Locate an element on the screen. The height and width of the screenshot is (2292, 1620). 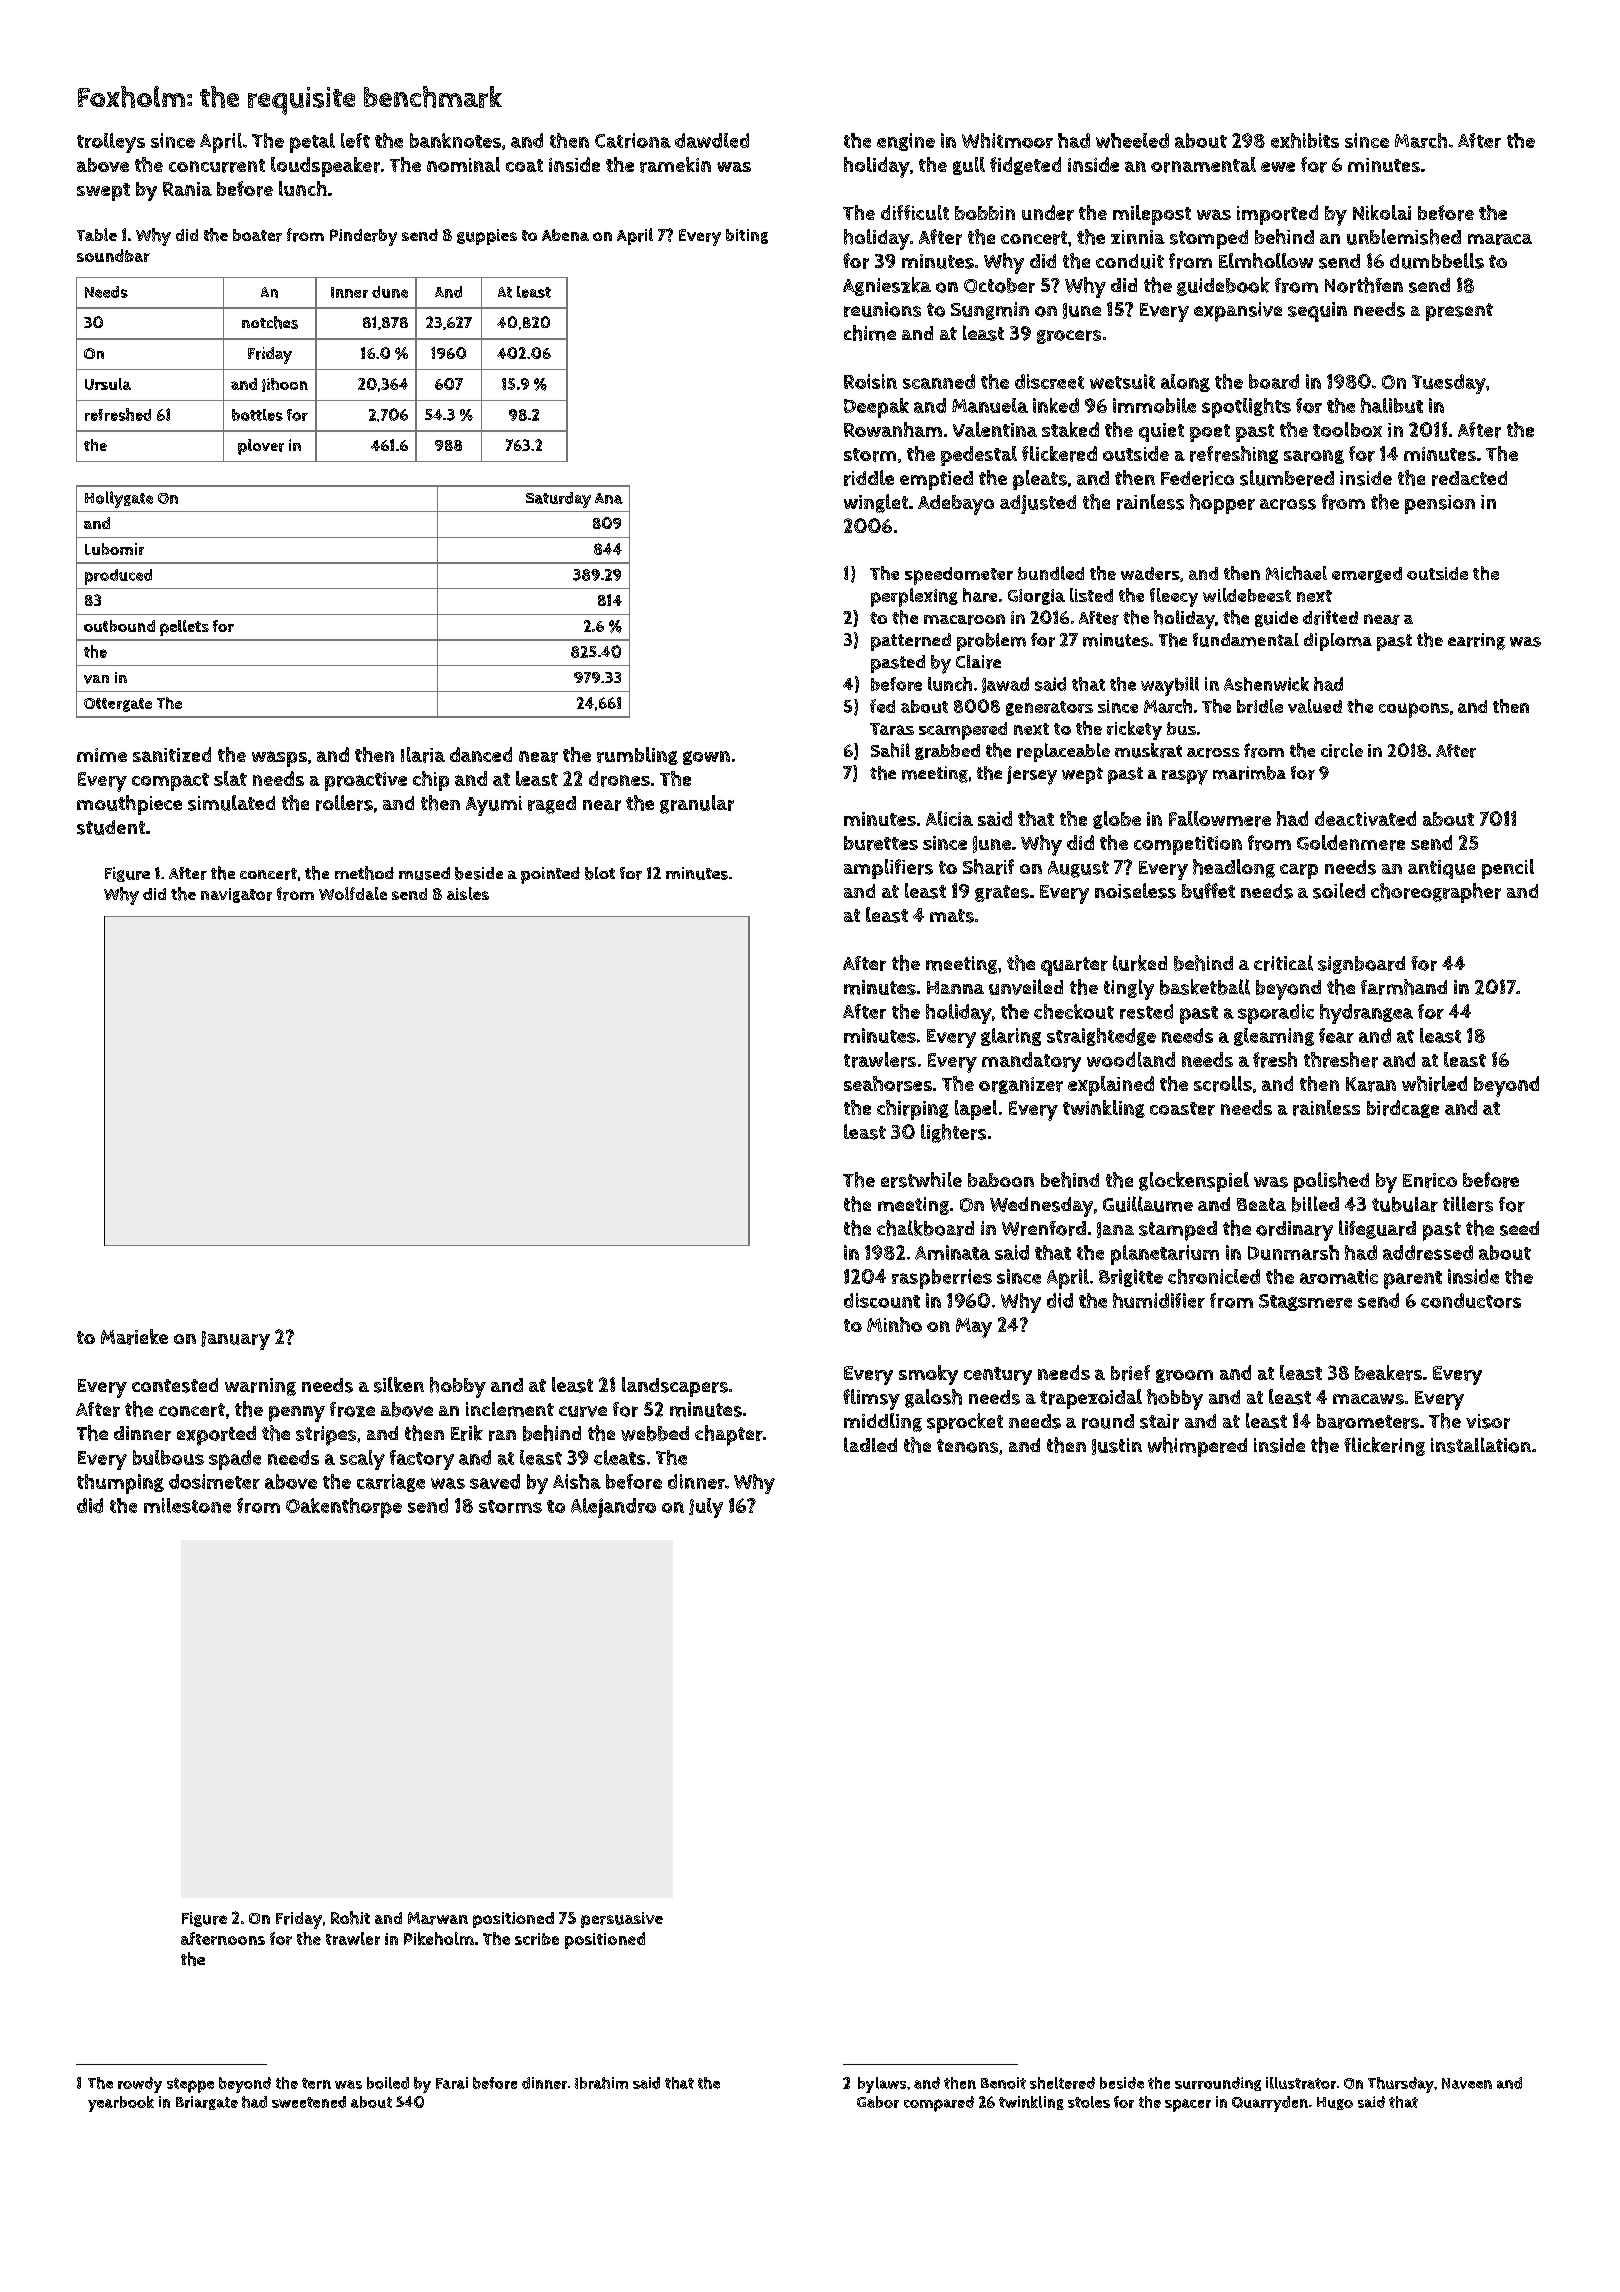
July is located at coordinates (706, 1508).
